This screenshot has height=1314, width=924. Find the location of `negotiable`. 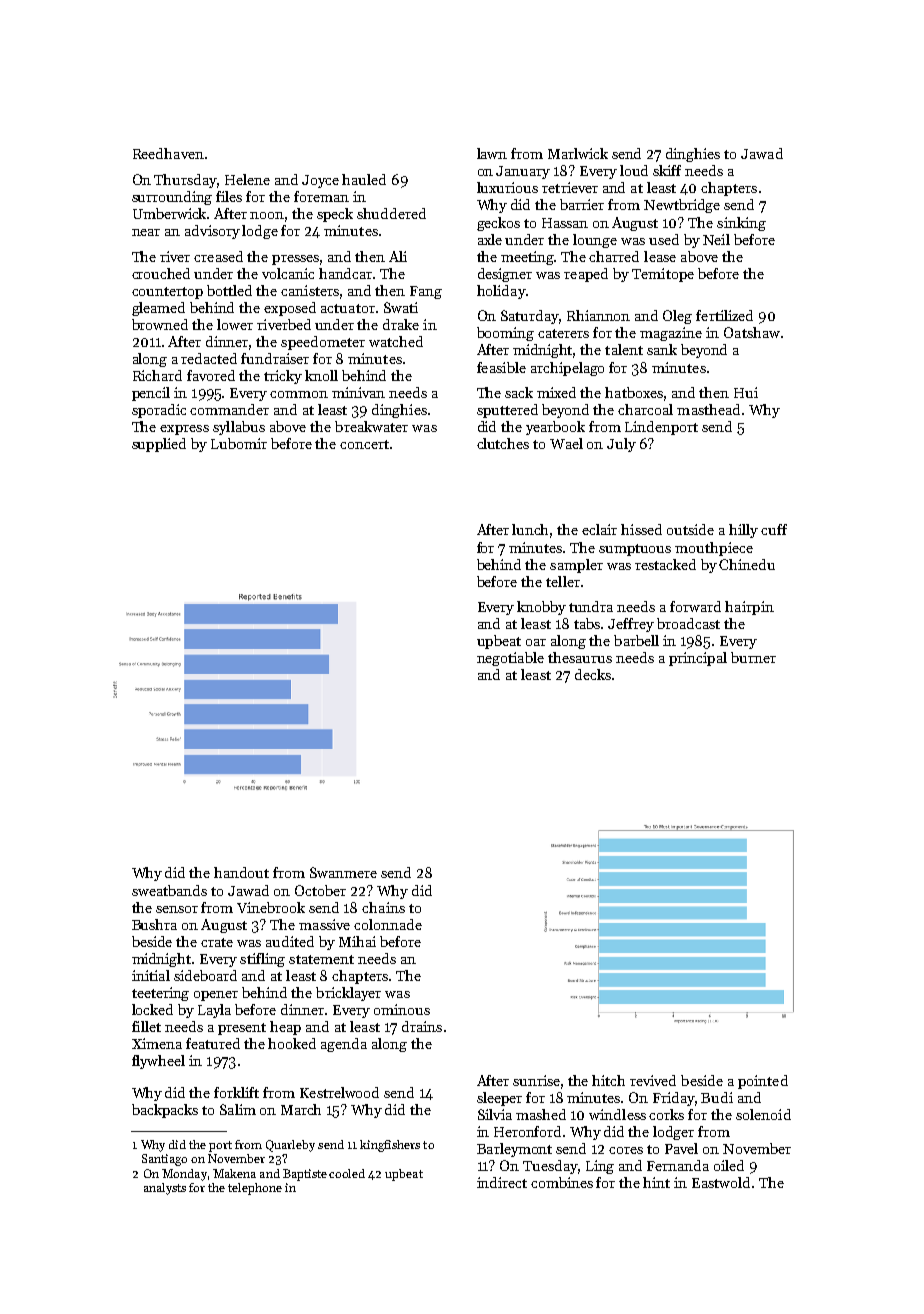

negotiable is located at coordinates (510, 659).
